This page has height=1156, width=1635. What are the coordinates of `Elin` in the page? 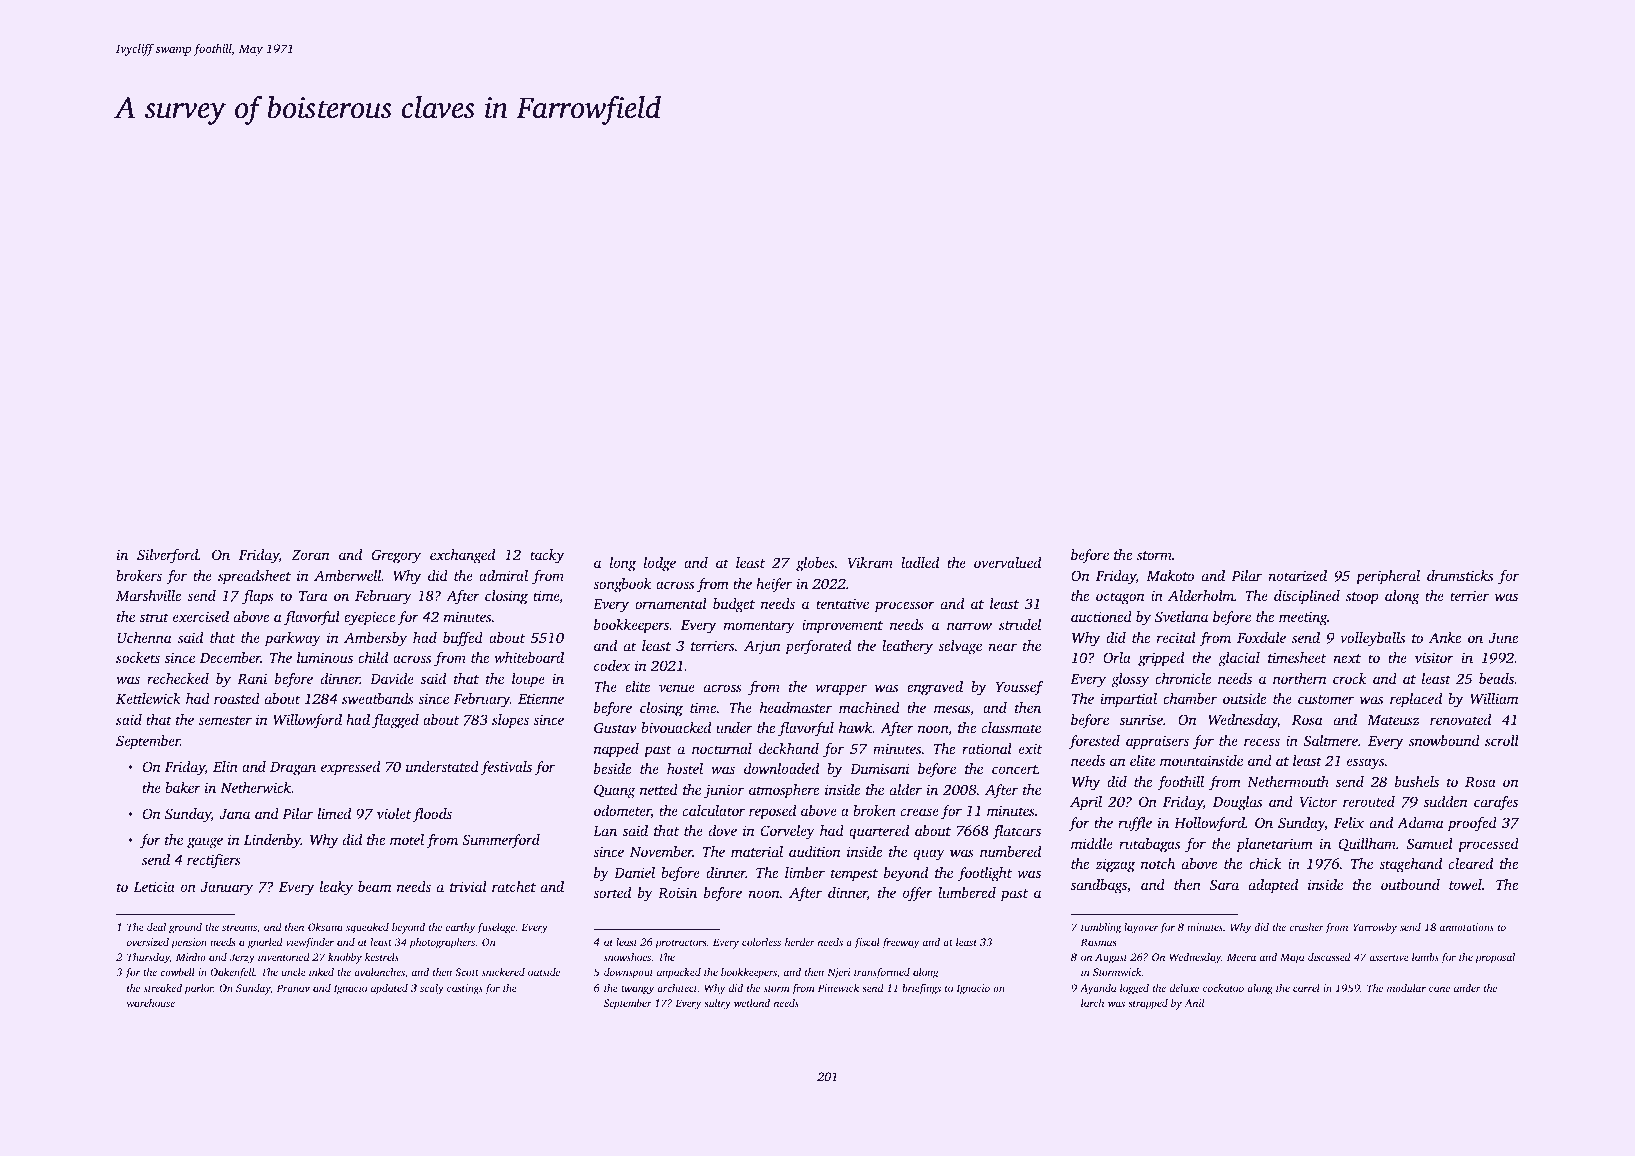 It's located at (225, 766).
